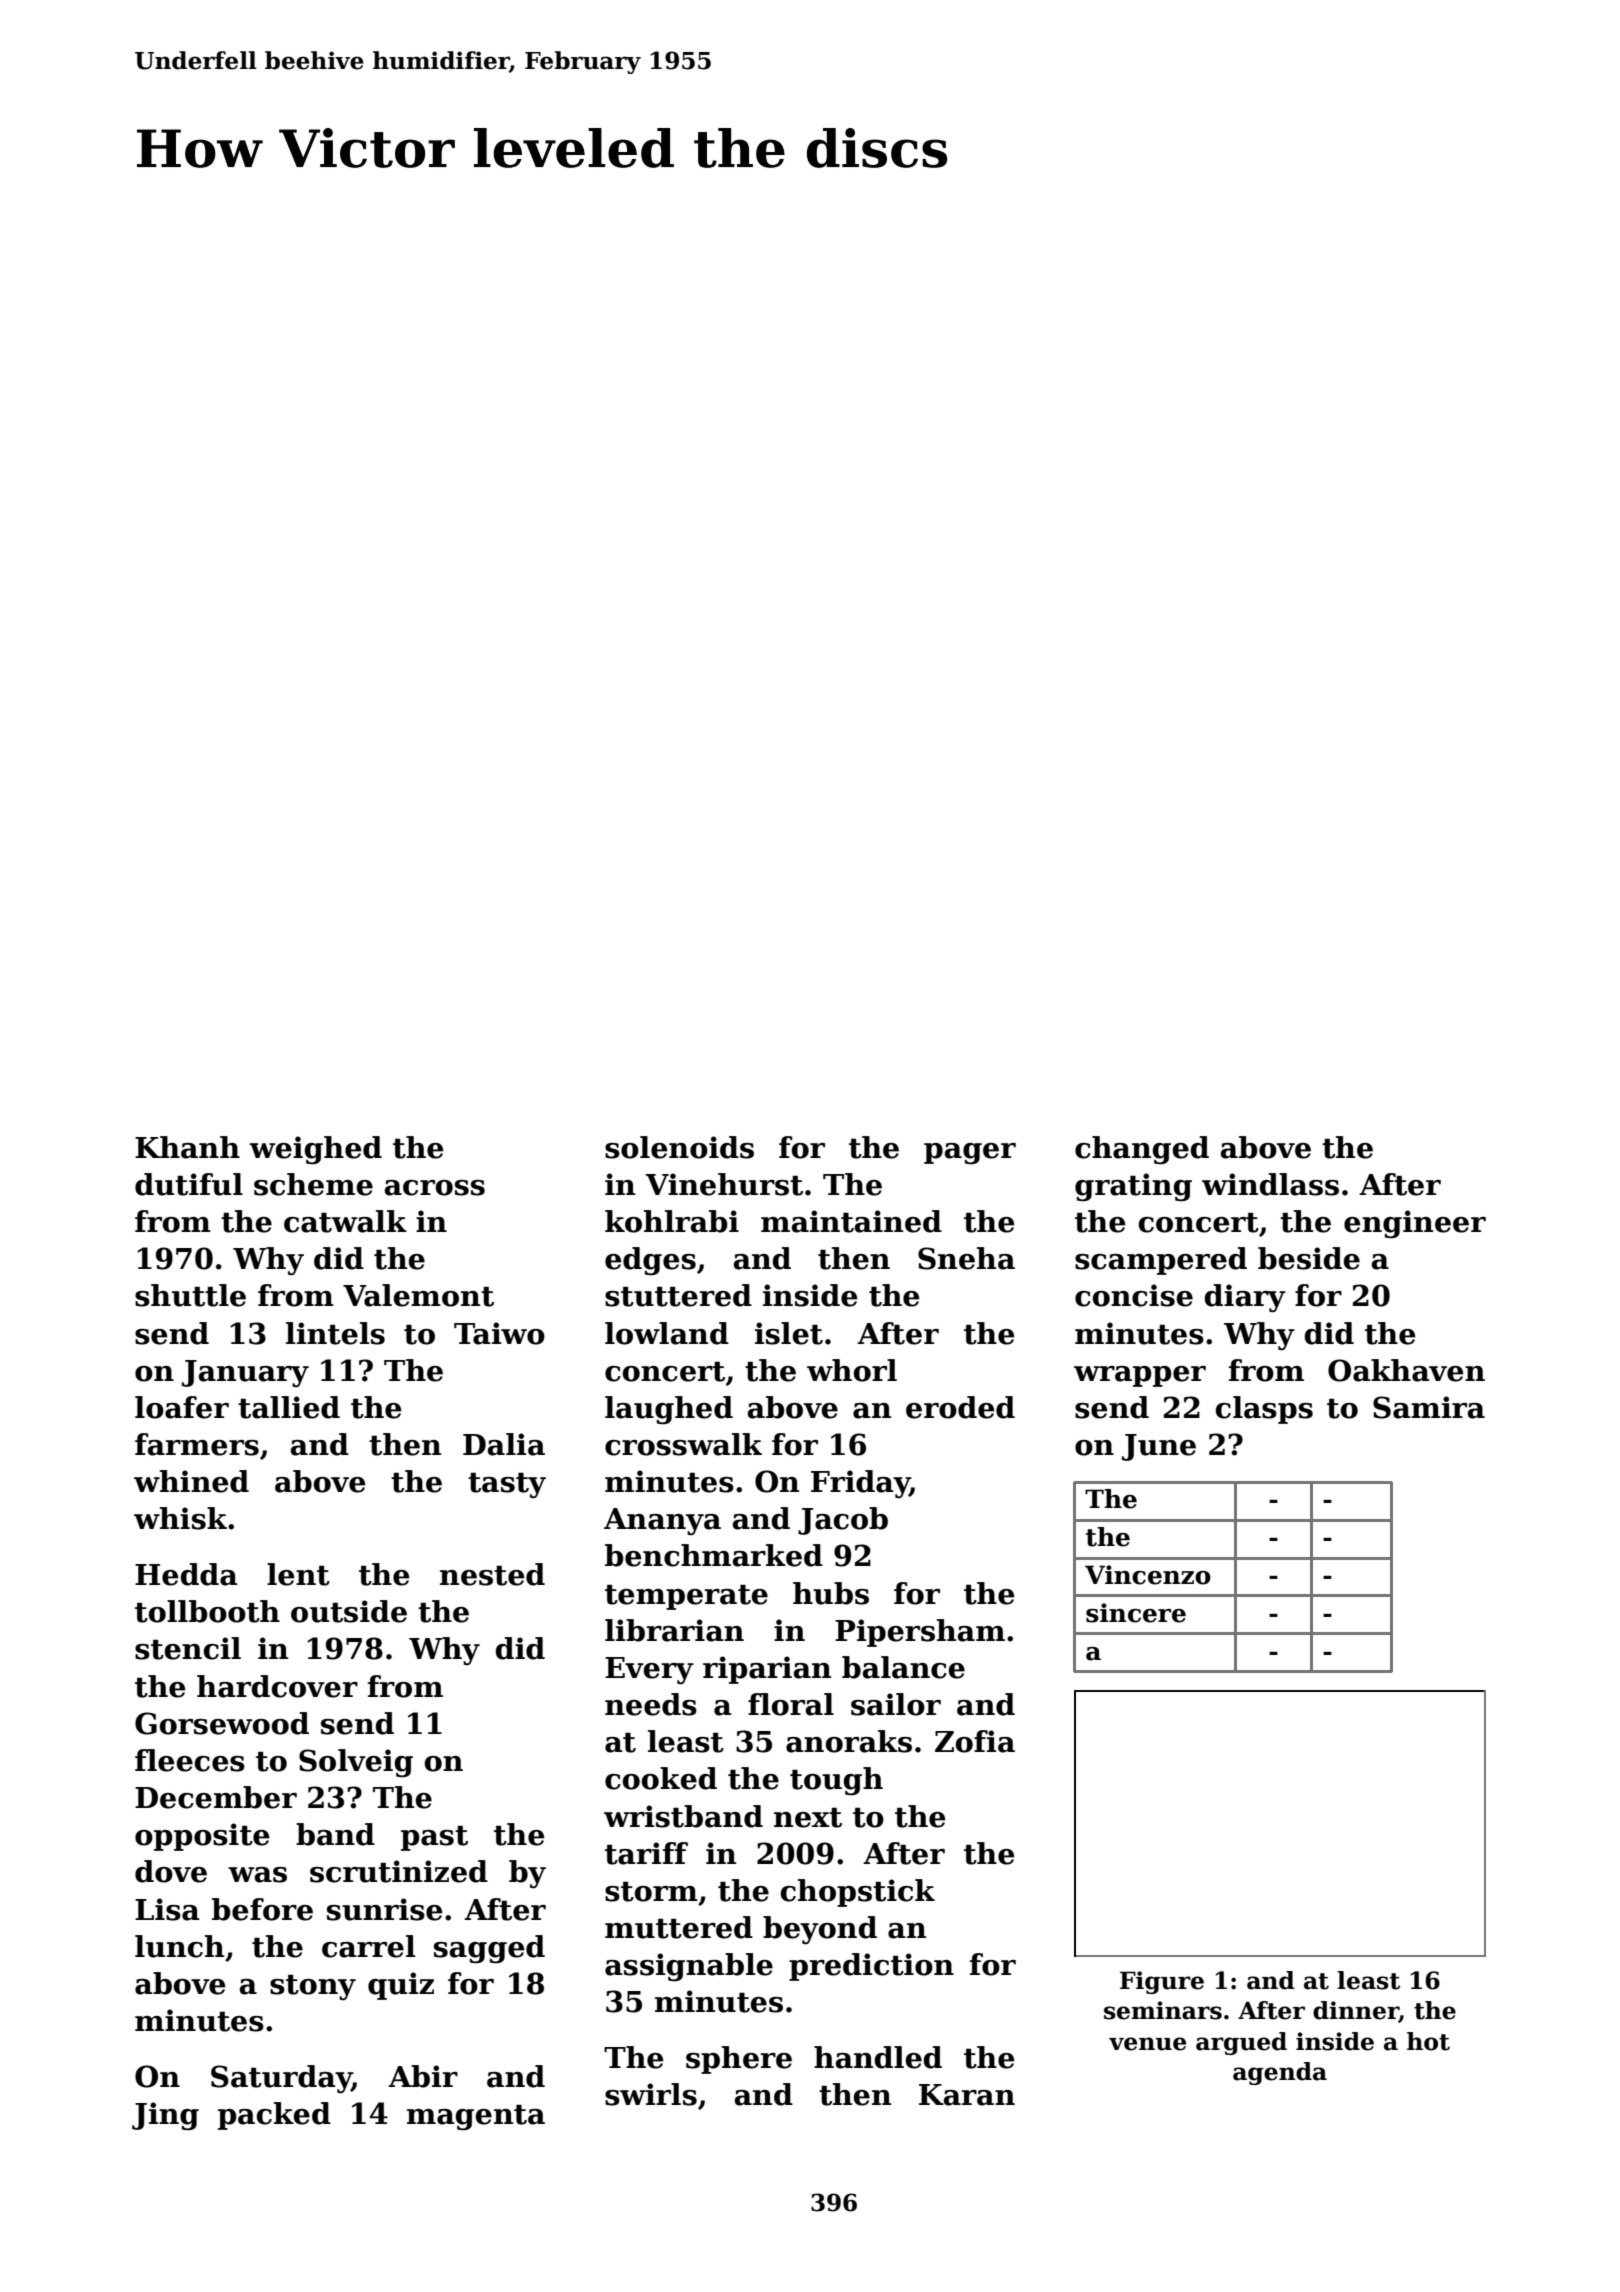 The width and height of the screenshot is (1620, 2292). What do you see at coordinates (165, 2116) in the screenshot?
I see `Jing` at bounding box center [165, 2116].
